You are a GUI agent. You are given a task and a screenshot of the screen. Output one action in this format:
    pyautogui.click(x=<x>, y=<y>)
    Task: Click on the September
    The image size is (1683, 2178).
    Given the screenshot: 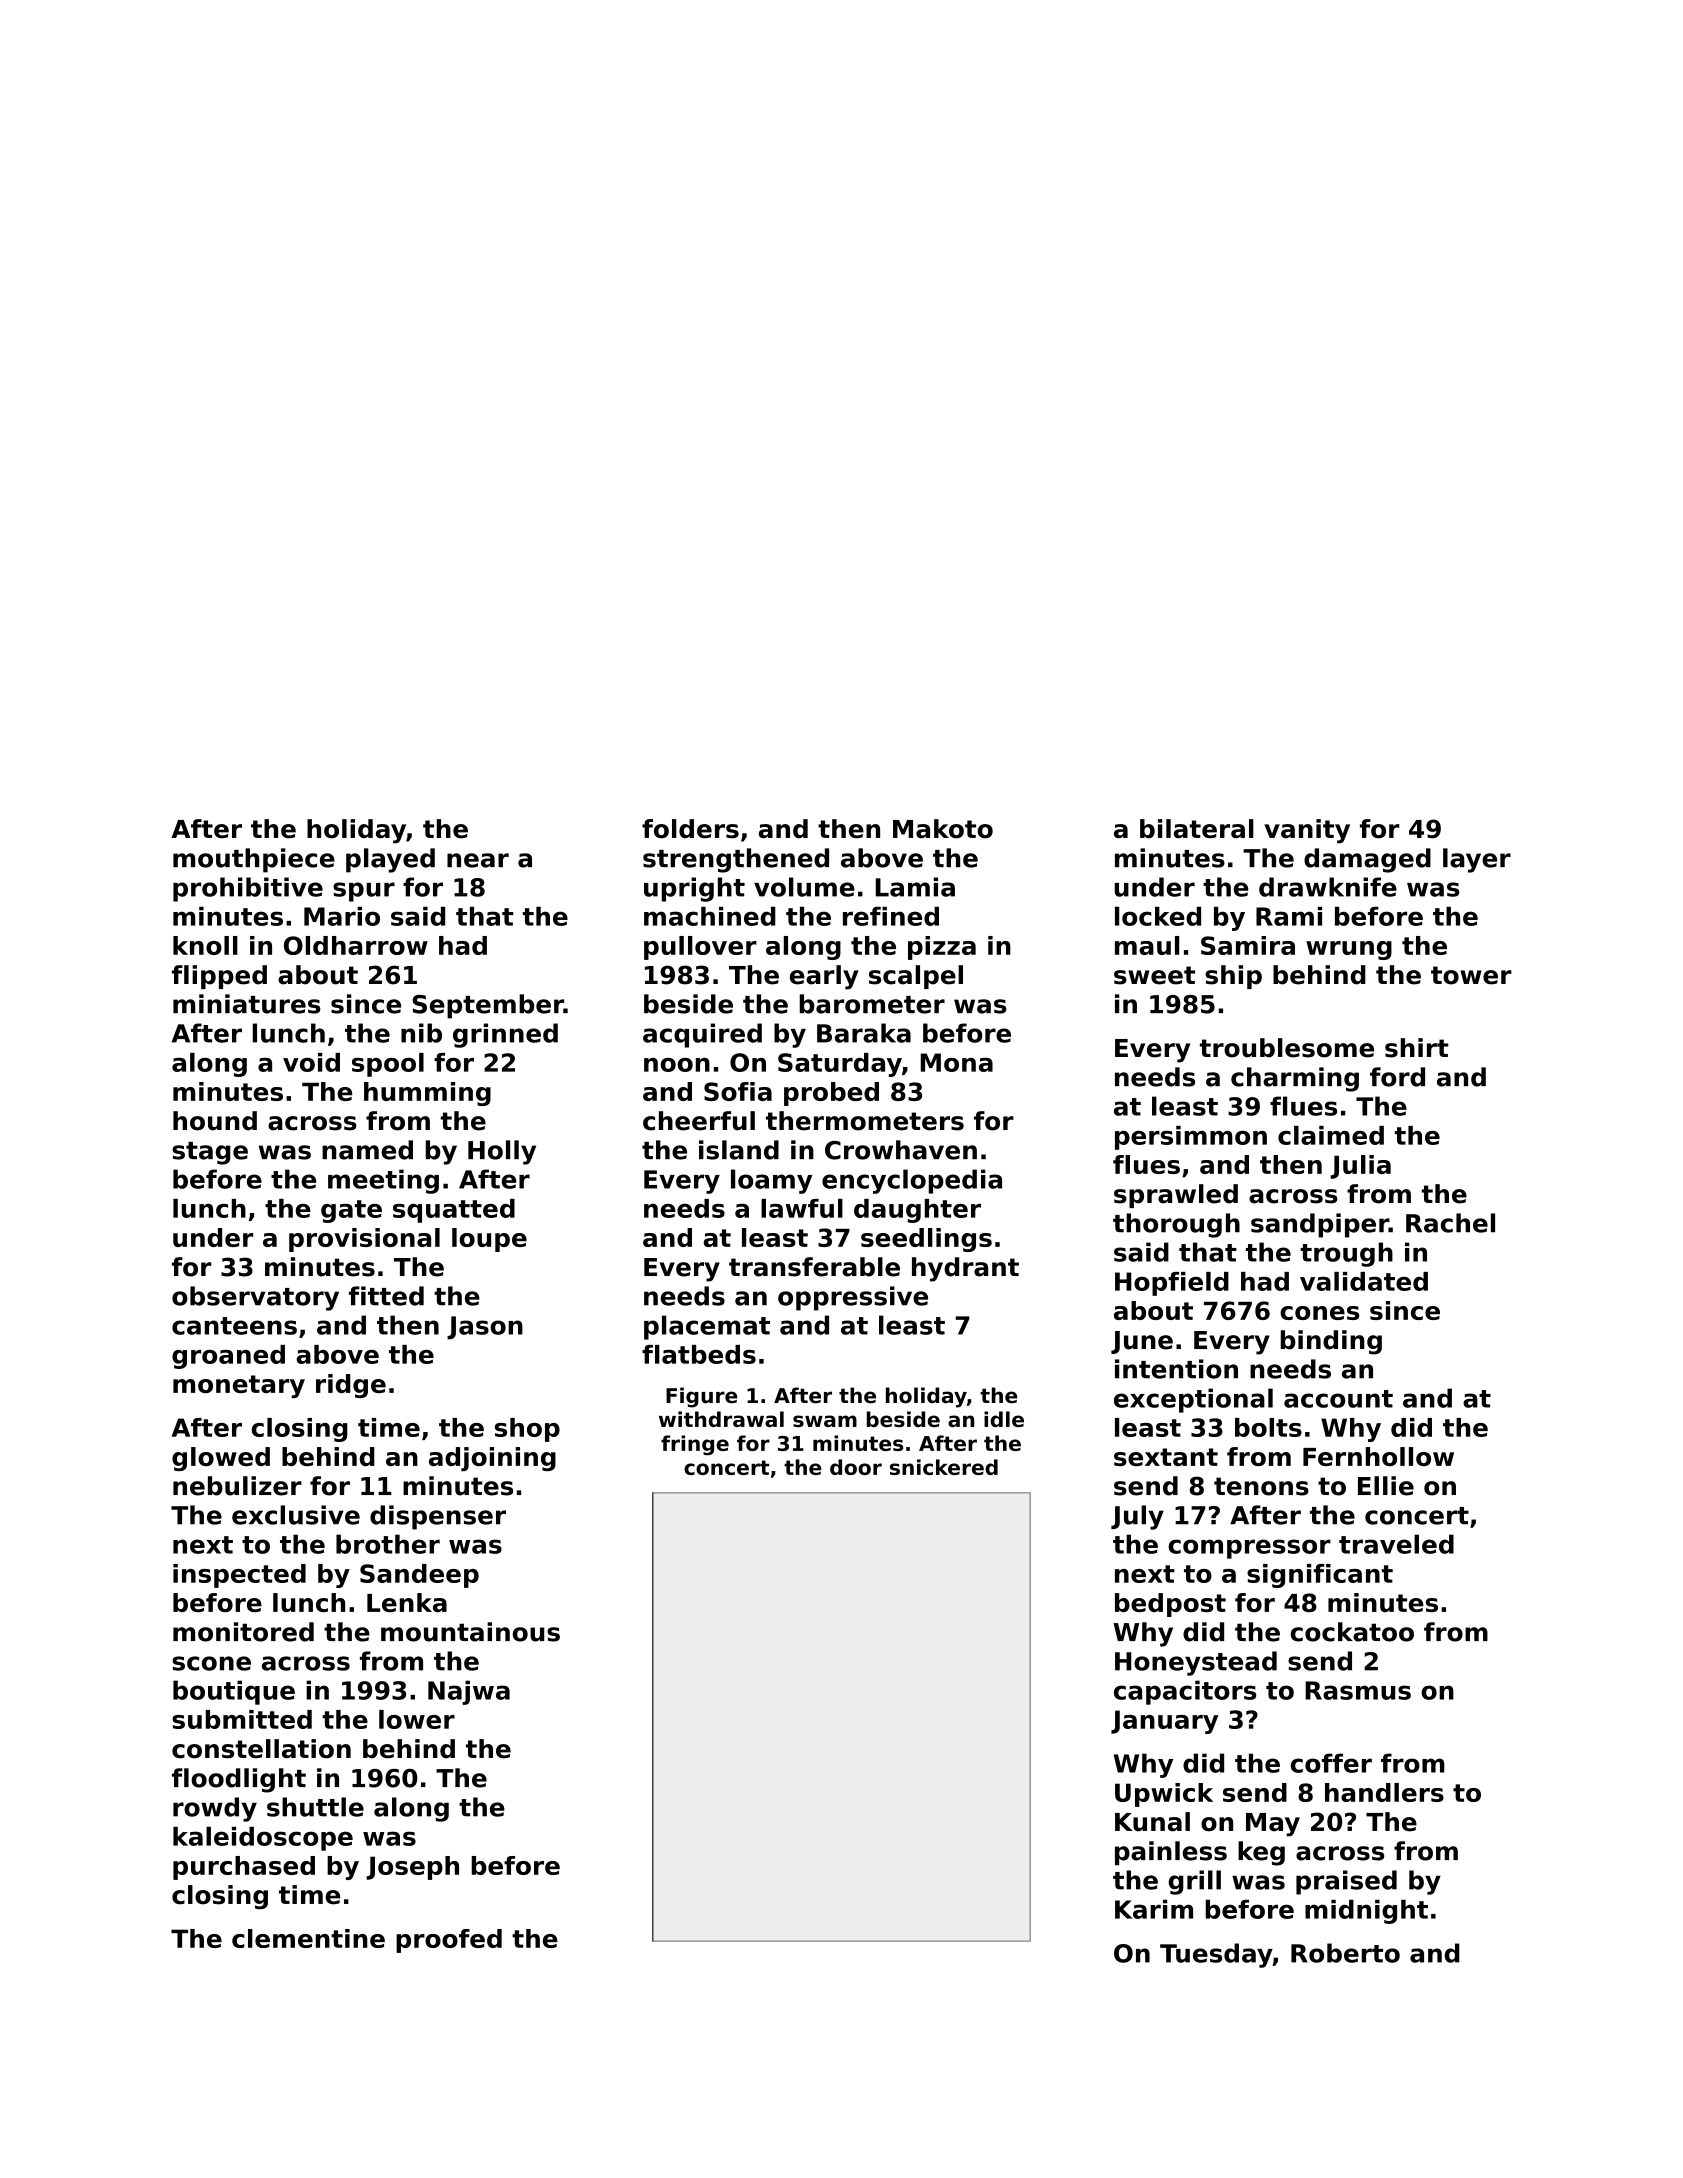 What is the action you would take?
    pyautogui.click(x=488, y=1006)
